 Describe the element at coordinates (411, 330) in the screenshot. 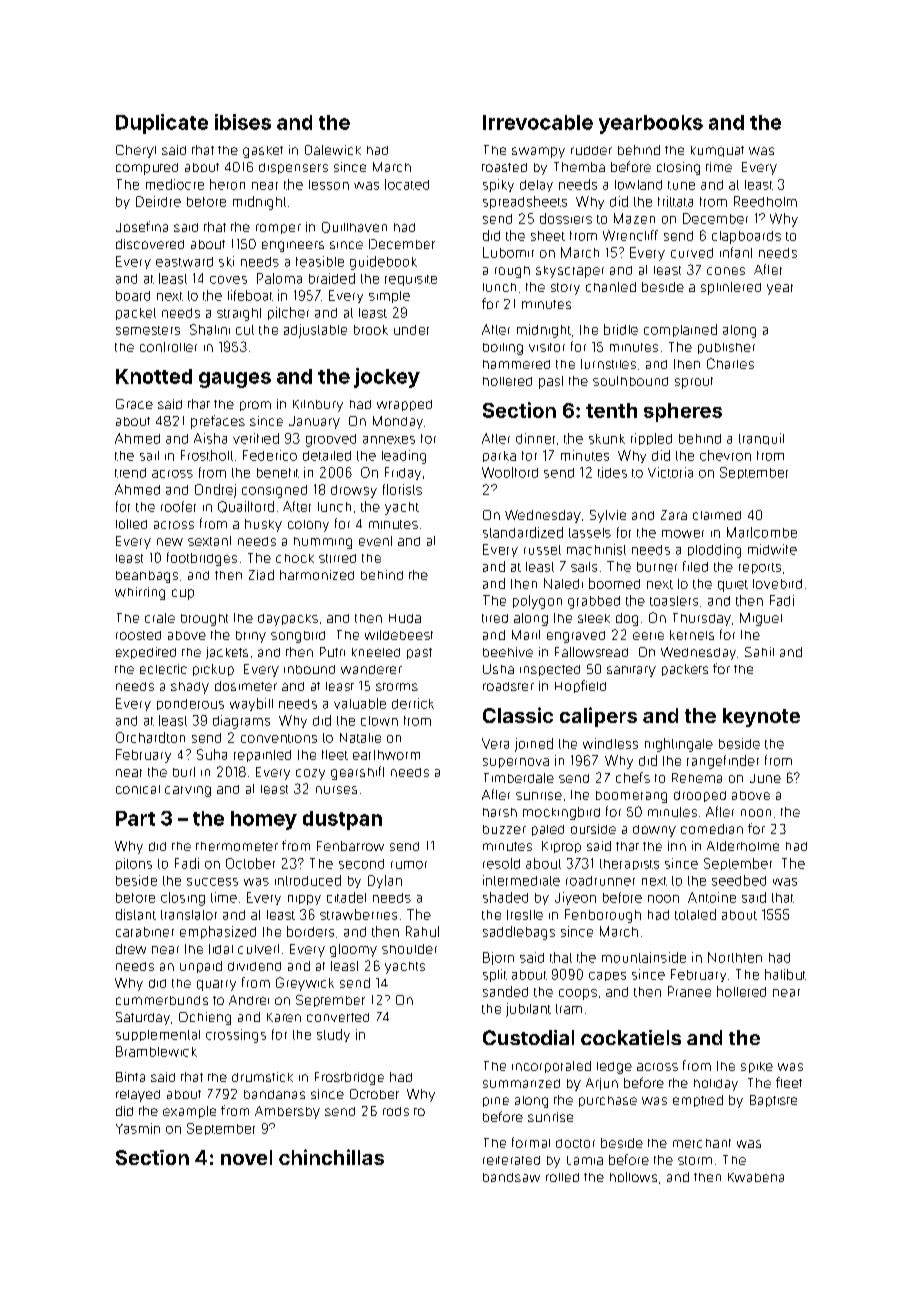

I see `under` at that location.
